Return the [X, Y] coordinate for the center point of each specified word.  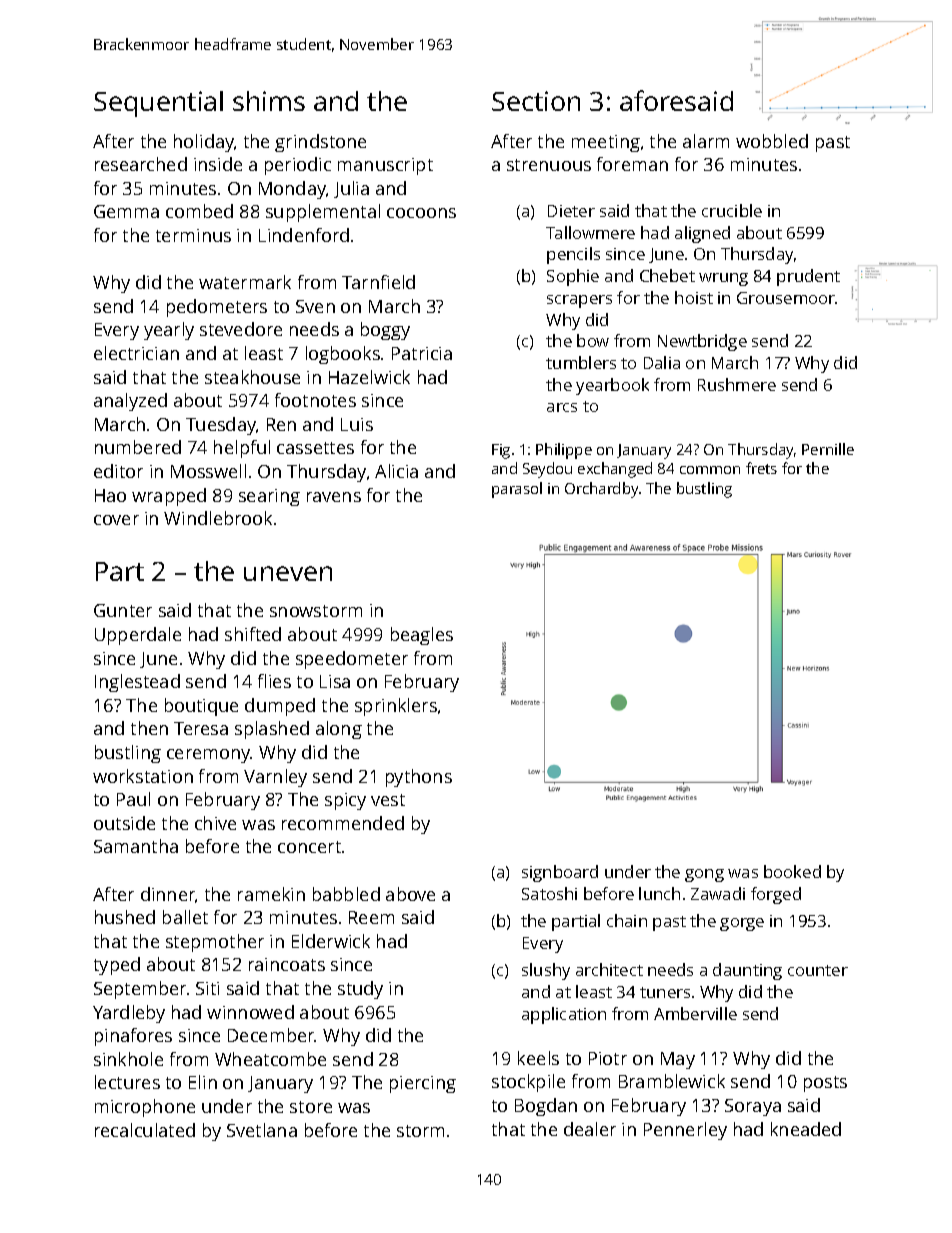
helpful [242, 449]
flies [274, 681]
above [410, 894]
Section [536, 101]
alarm [706, 141]
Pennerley [685, 1131]
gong [704, 875]
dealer [590, 1129]
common [710, 470]
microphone [145, 1108]
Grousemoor [786, 298]
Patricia [422, 353]
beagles [422, 636]
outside [124, 823]
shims [269, 101]
